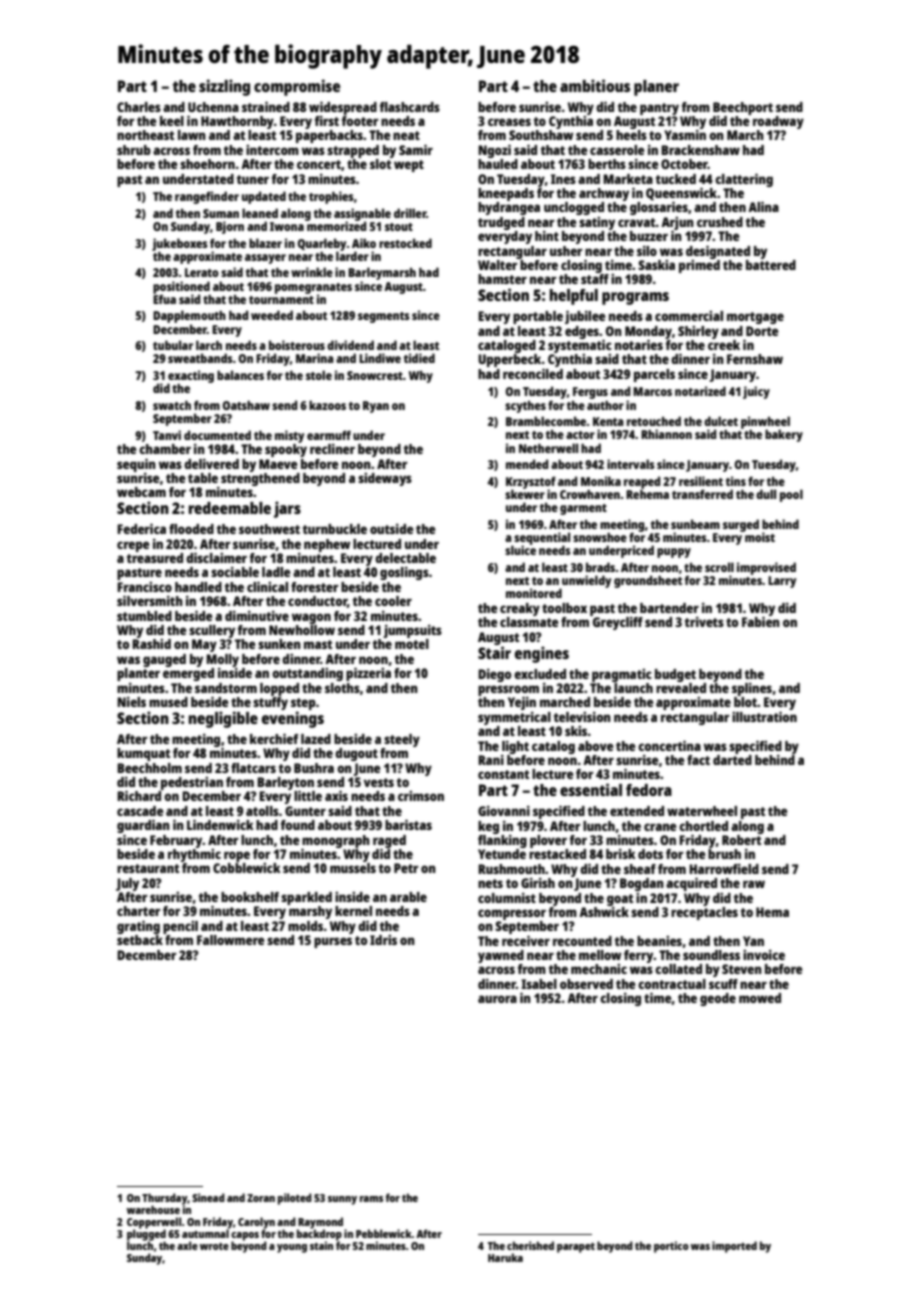 This screenshot has height=1308, width=924. What do you see at coordinates (245, 1236) in the screenshot?
I see `capos` at bounding box center [245, 1236].
